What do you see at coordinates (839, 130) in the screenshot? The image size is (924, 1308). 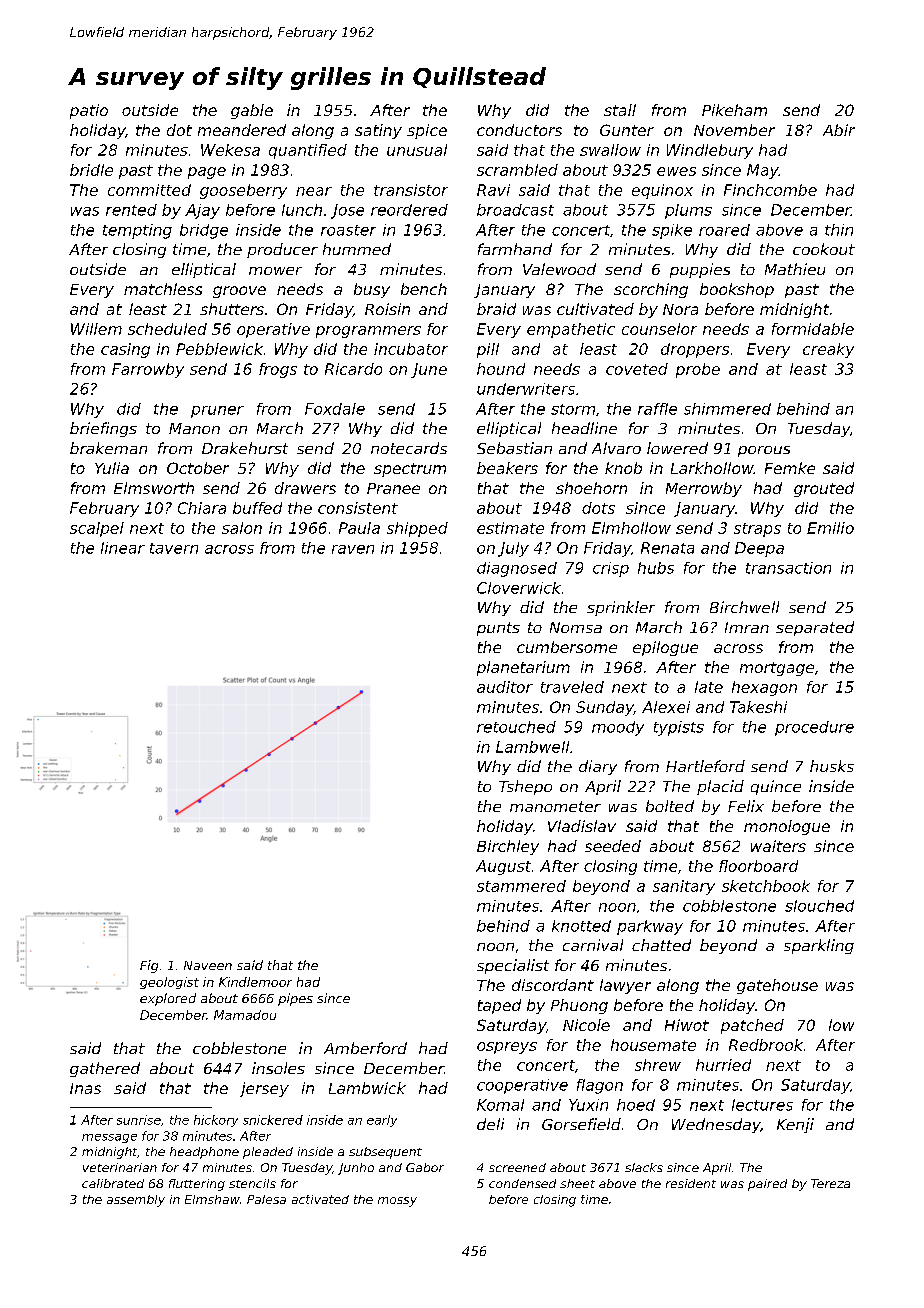 I see `Abir` at bounding box center [839, 130].
